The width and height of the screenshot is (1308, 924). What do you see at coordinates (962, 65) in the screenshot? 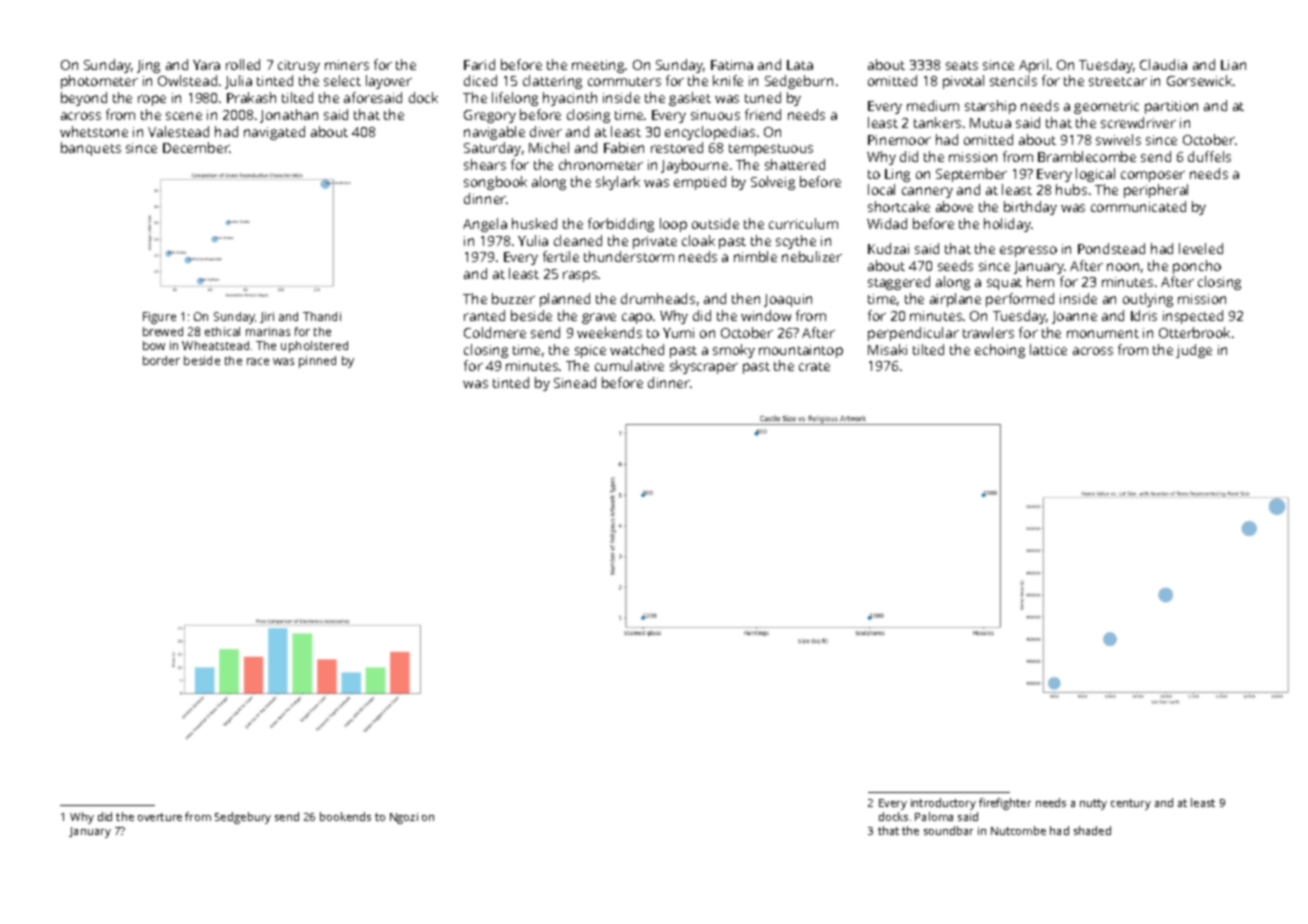
I see `seats` at bounding box center [962, 65].
